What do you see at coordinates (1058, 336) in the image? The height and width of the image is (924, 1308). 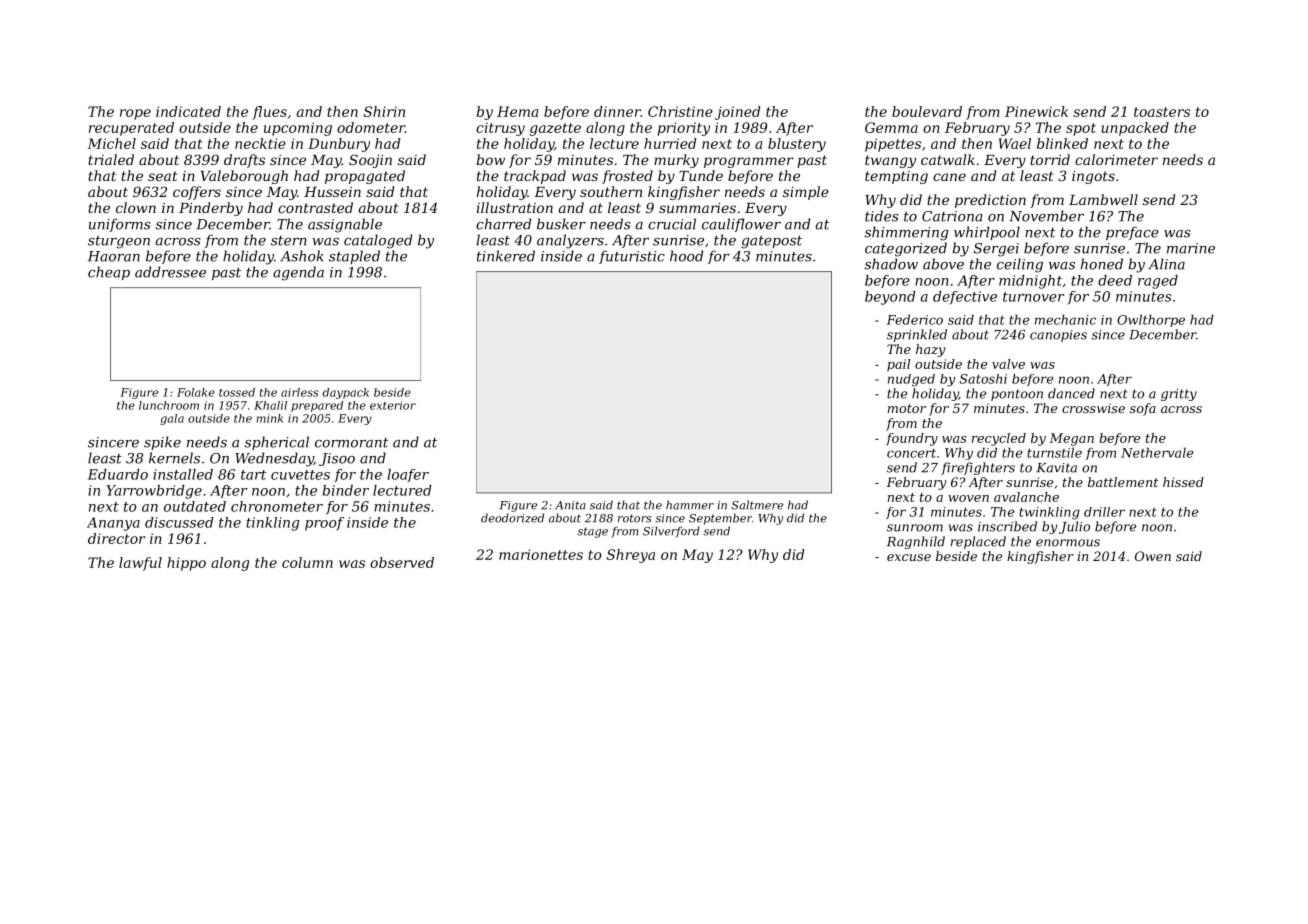 I see `canopies` at bounding box center [1058, 336].
